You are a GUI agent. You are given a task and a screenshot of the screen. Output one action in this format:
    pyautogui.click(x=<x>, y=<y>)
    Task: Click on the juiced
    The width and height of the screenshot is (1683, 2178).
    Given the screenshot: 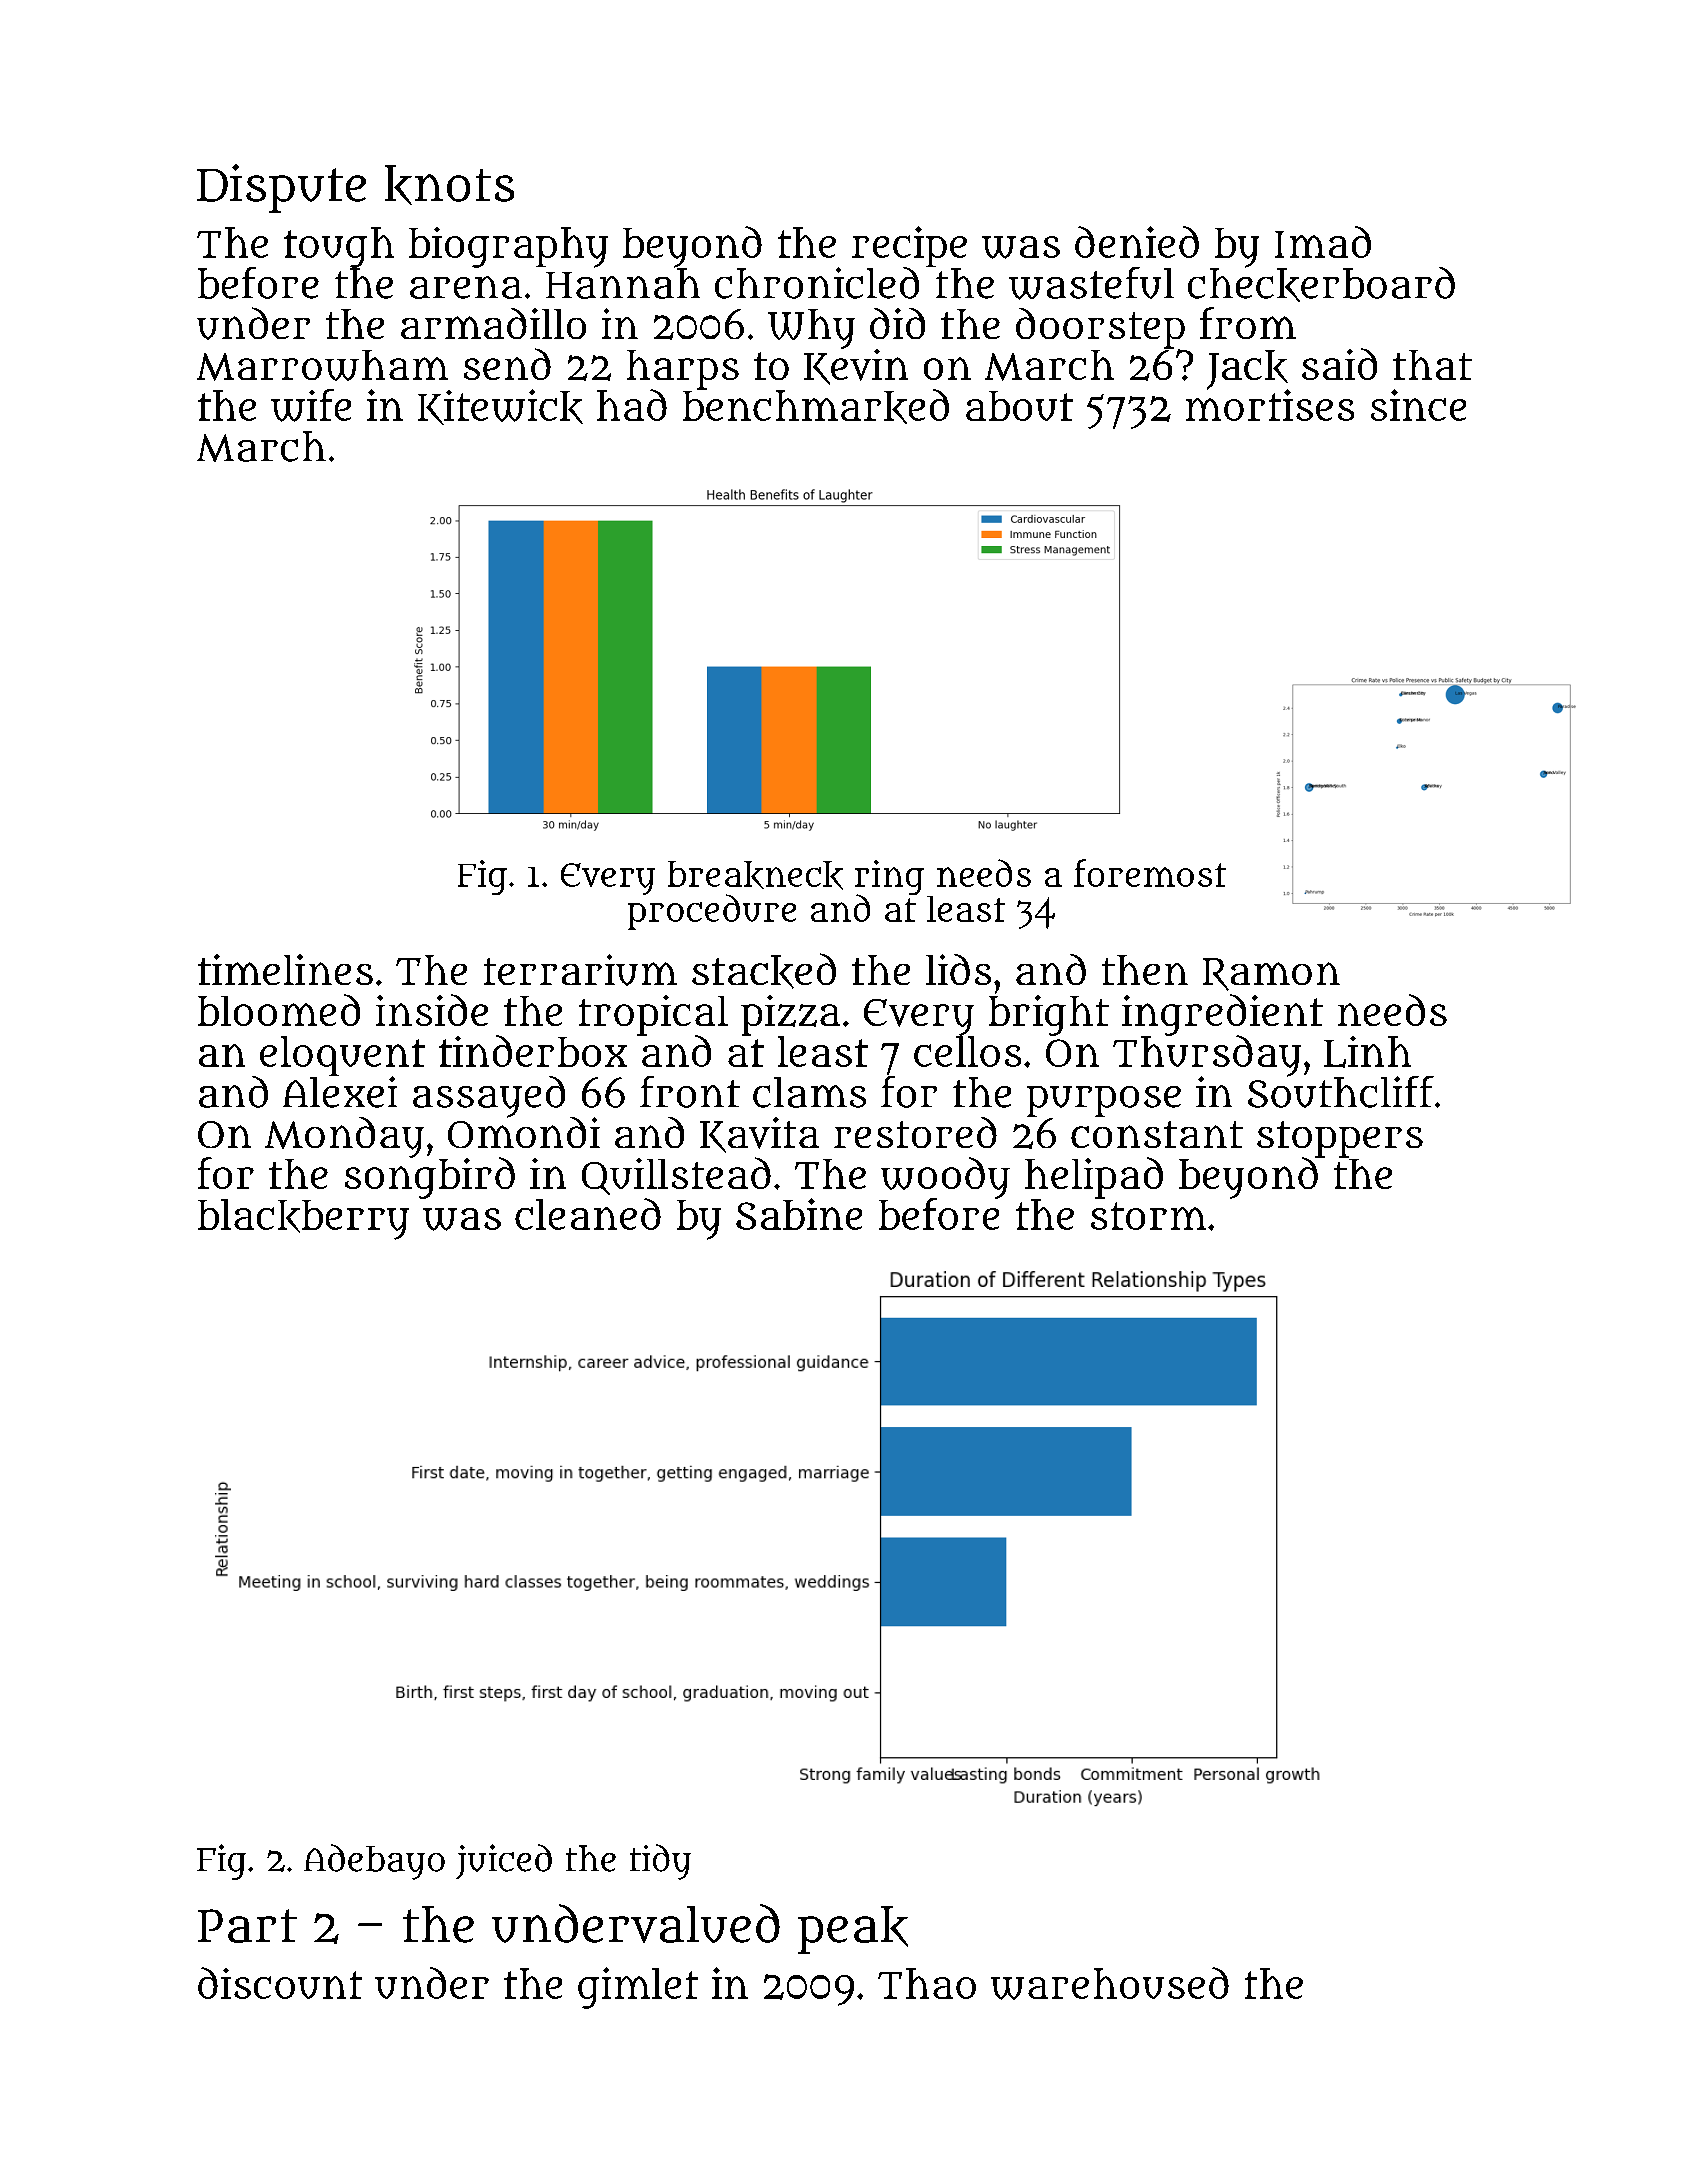 What is the action you would take?
    pyautogui.click(x=504, y=1861)
